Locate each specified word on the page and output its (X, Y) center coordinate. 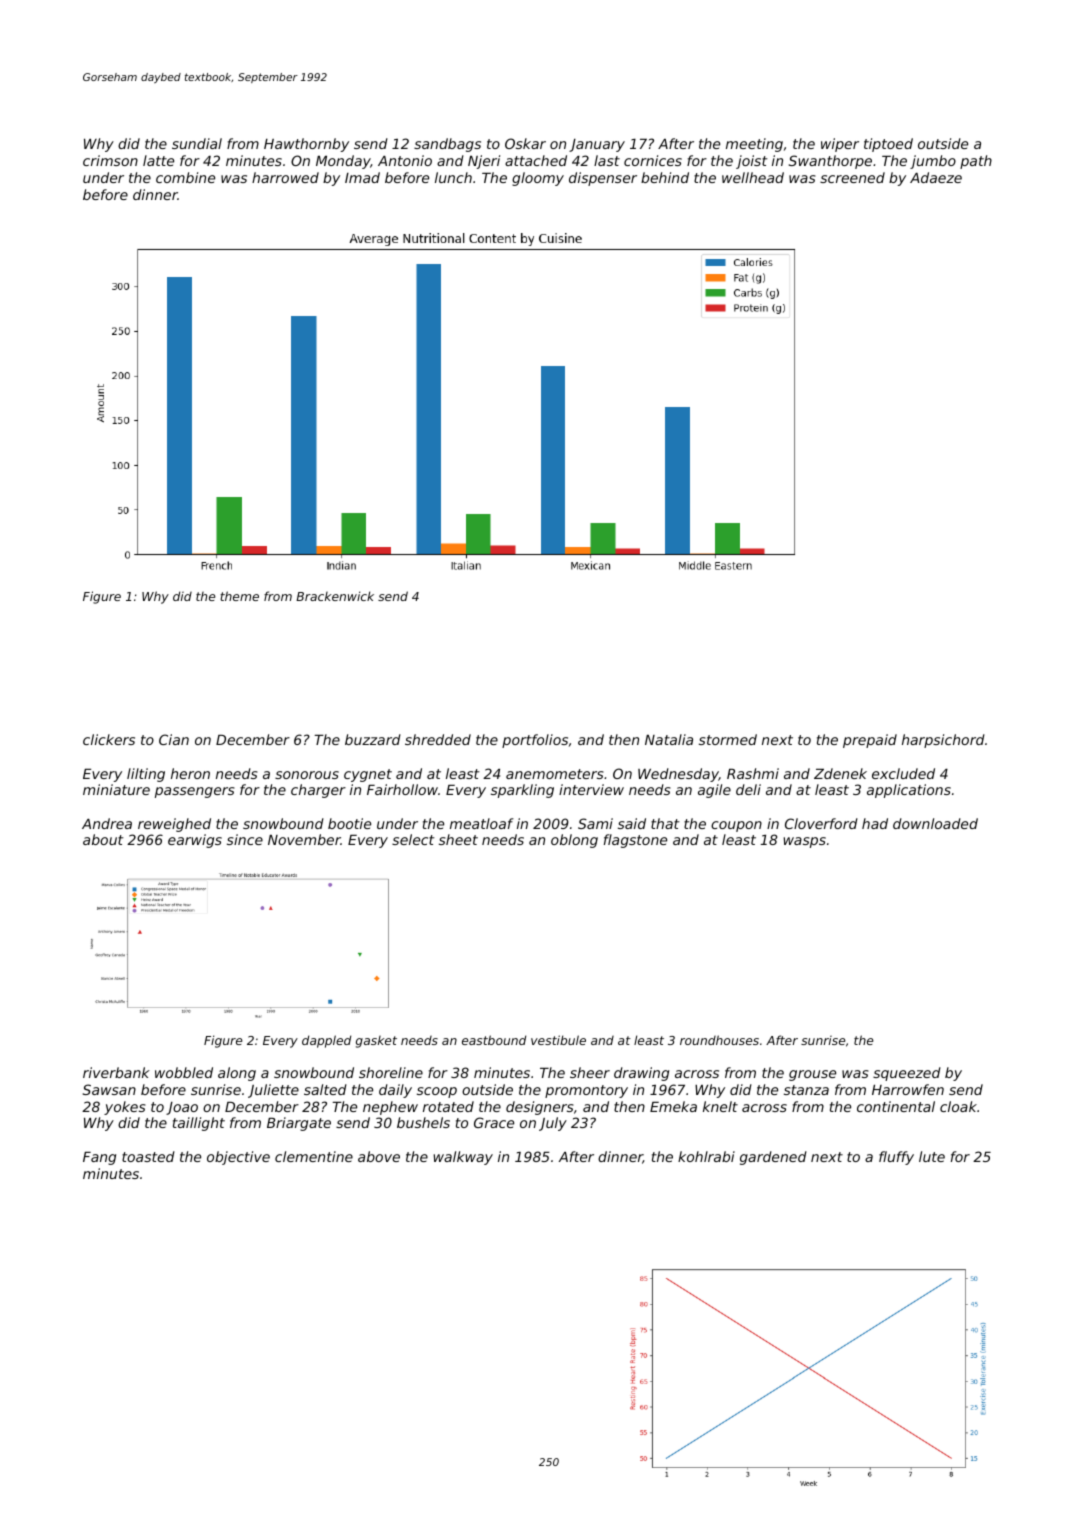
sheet (458, 839)
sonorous (307, 775)
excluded (903, 773)
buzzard (373, 739)
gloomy (538, 179)
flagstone (635, 841)
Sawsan (109, 1089)
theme (239, 596)
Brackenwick (335, 596)
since (245, 839)
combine (185, 177)
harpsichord (943, 741)
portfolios (535, 741)
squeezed (907, 1074)
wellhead (753, 177)
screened (852, 177)
